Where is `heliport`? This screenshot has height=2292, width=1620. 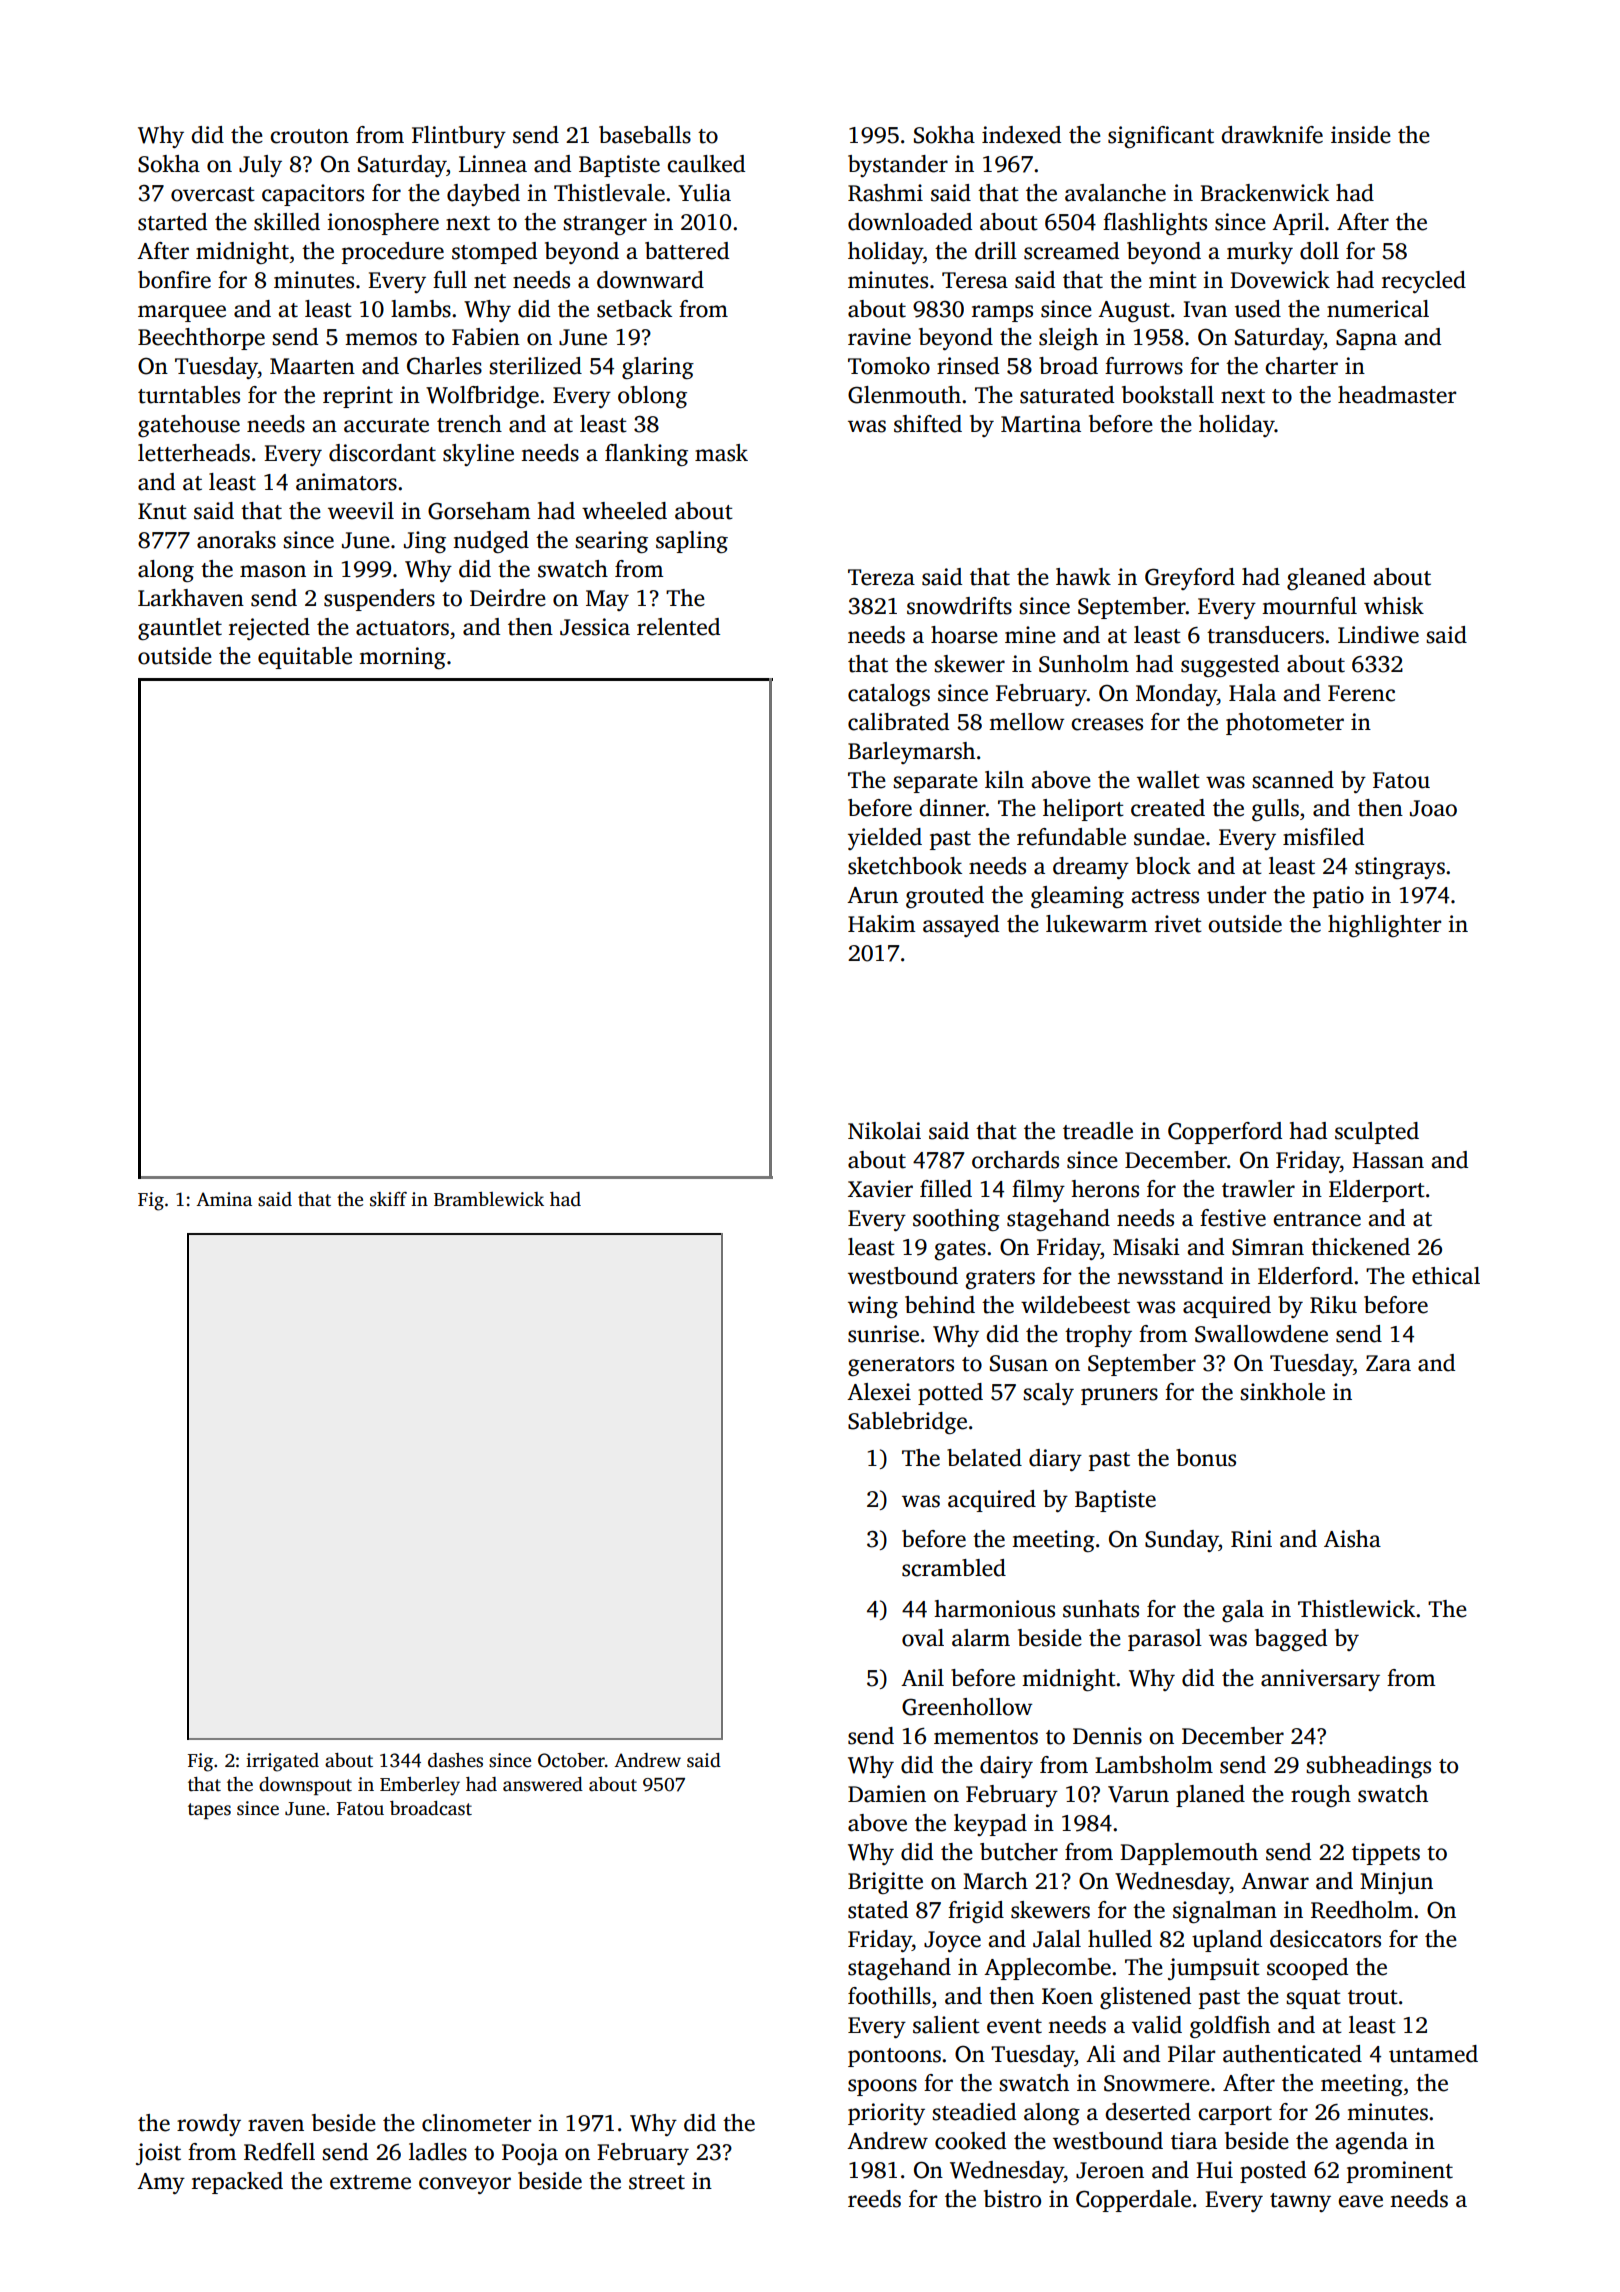 heliport is located at coordinates (1083, 810).
